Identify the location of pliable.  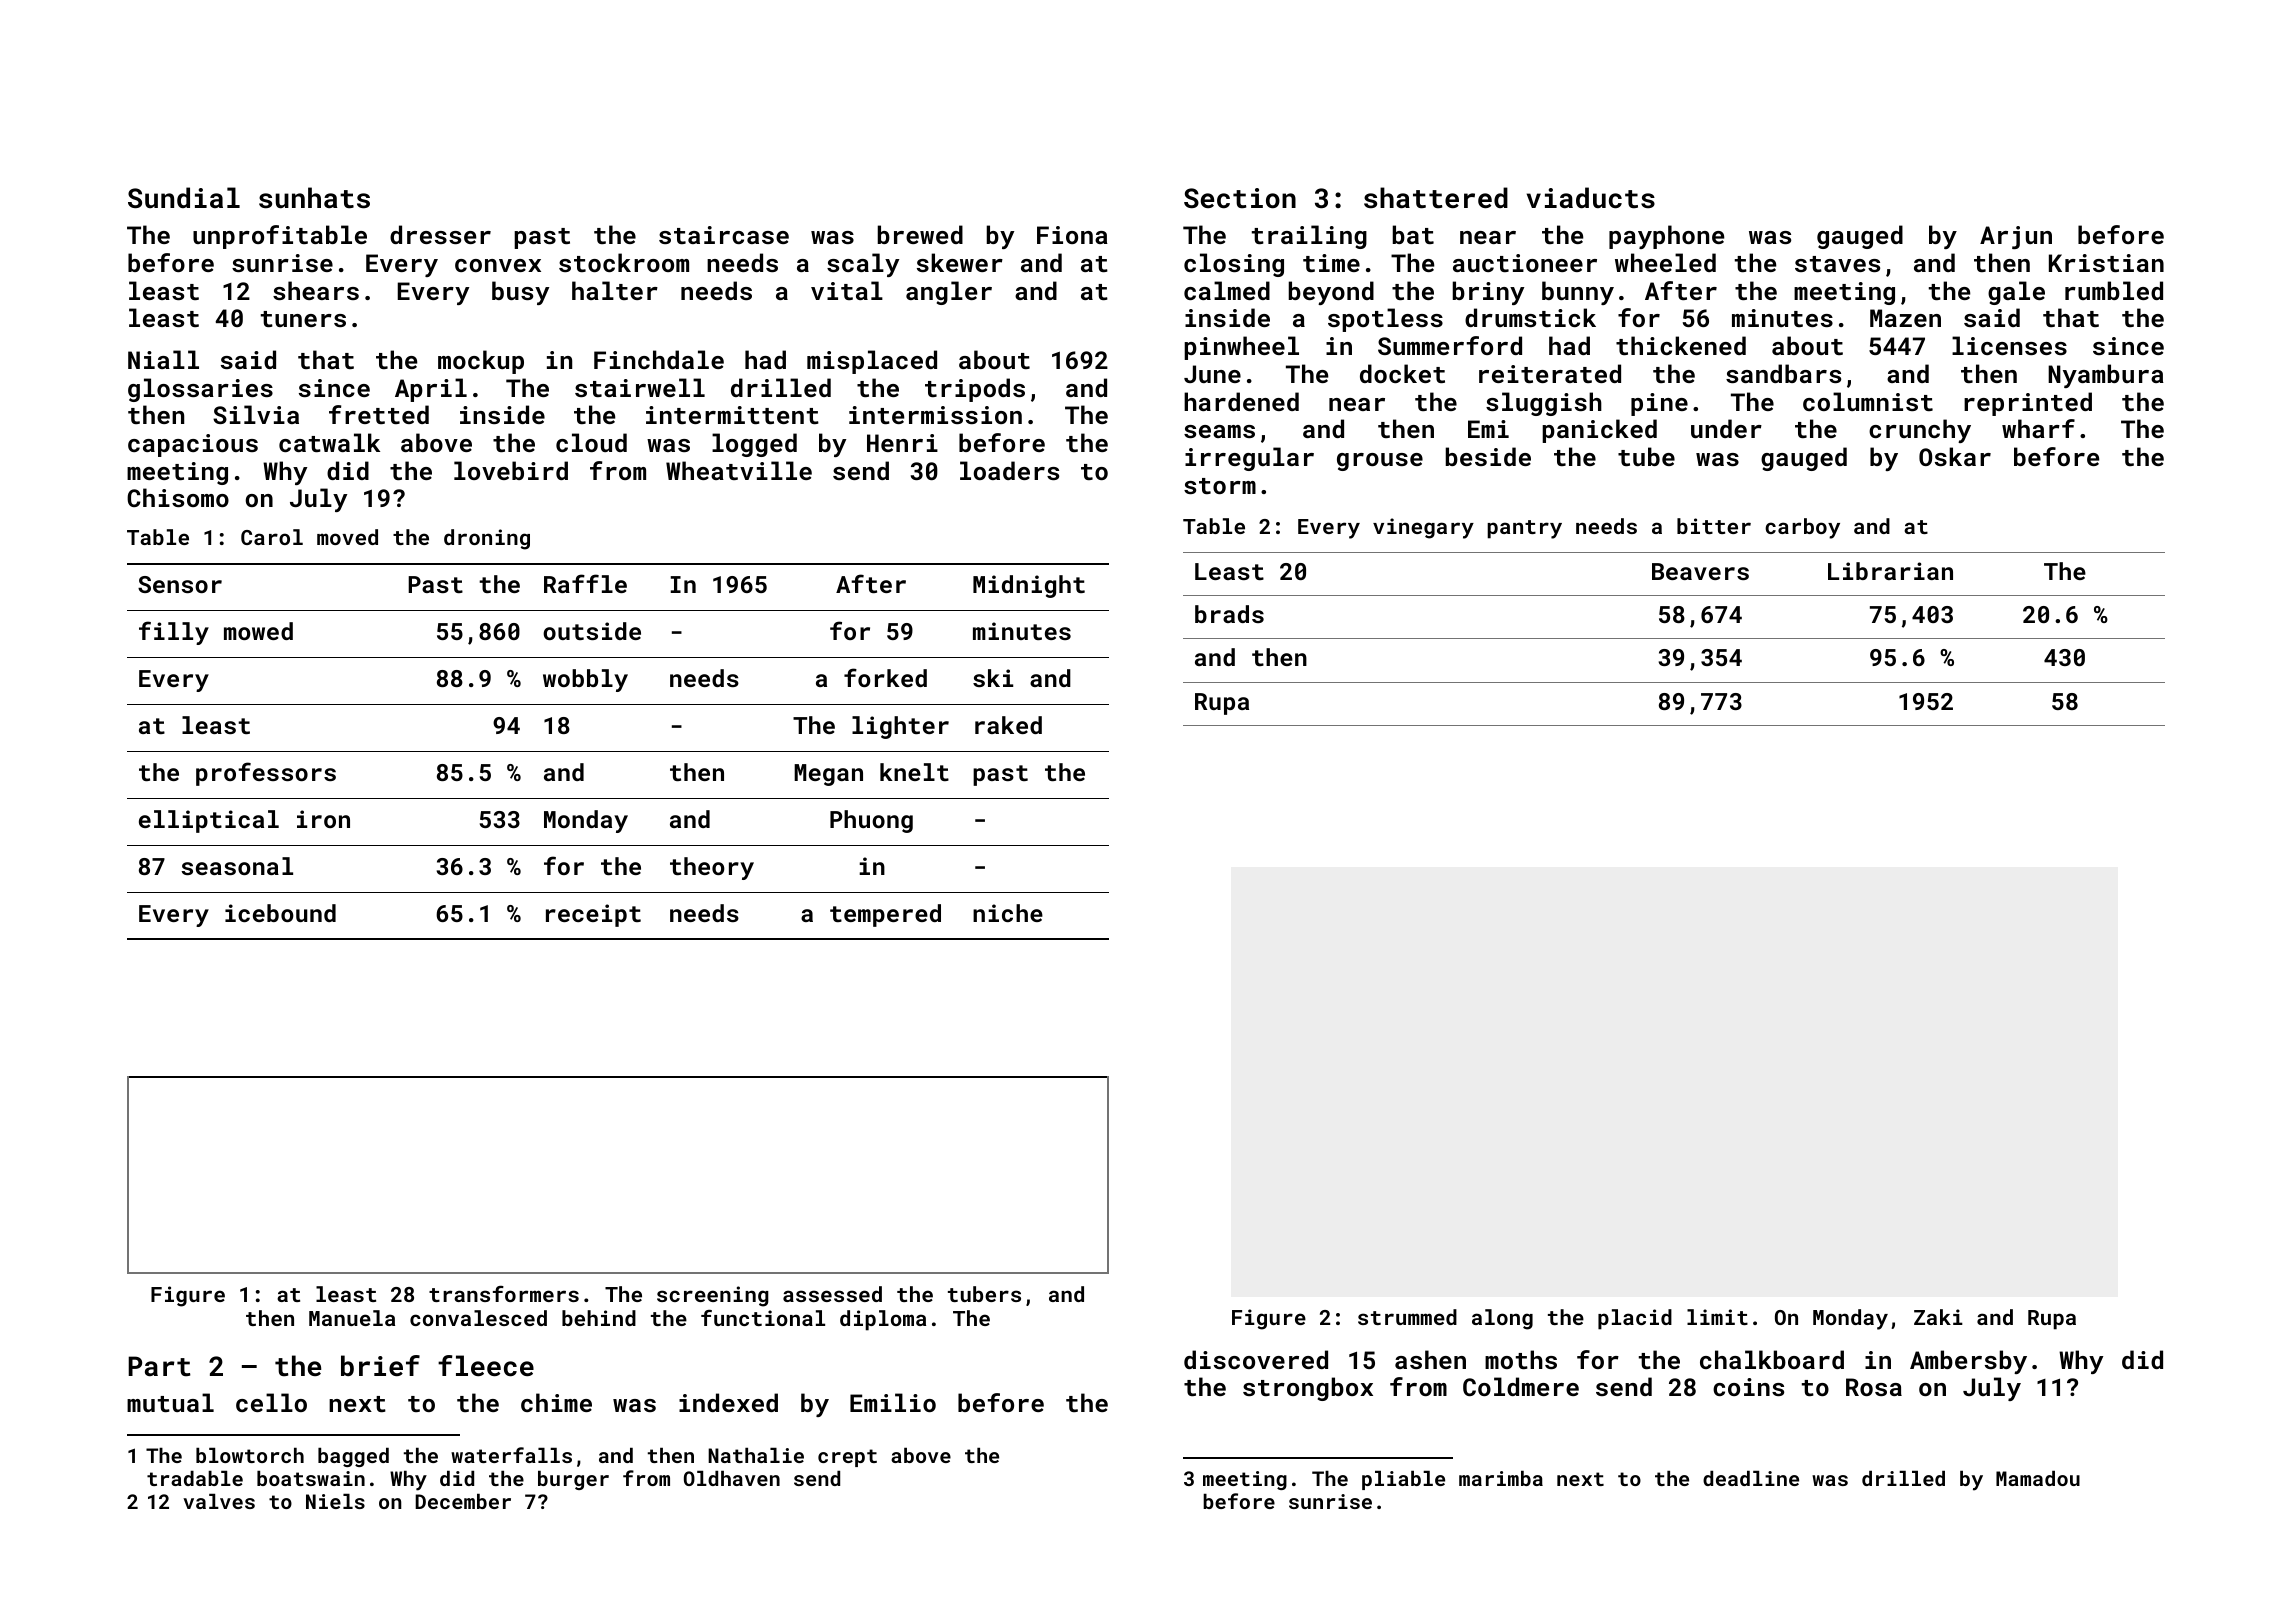
(1403, 1480).
